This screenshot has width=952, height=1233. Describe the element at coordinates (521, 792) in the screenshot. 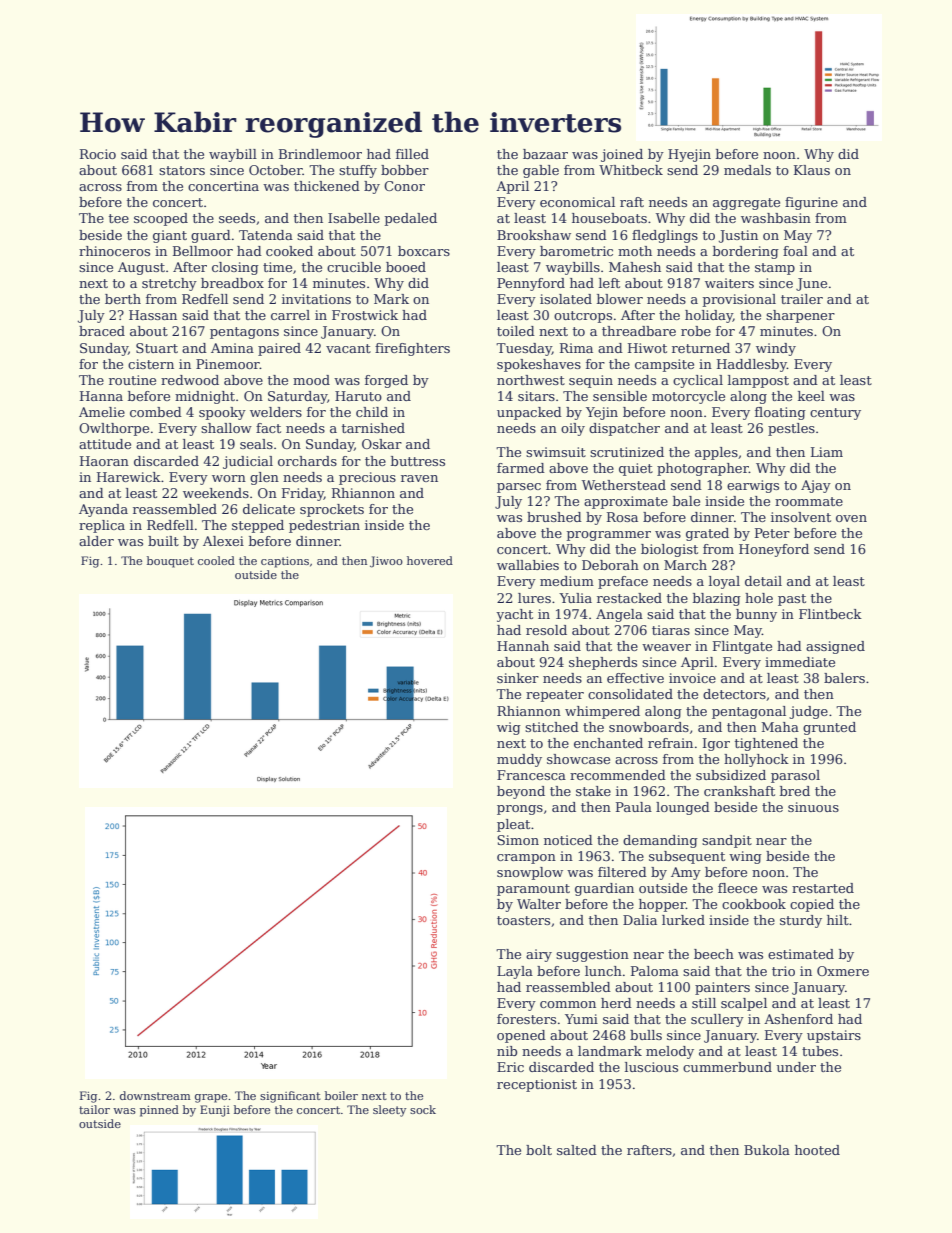

I see `beyond` at that location.
